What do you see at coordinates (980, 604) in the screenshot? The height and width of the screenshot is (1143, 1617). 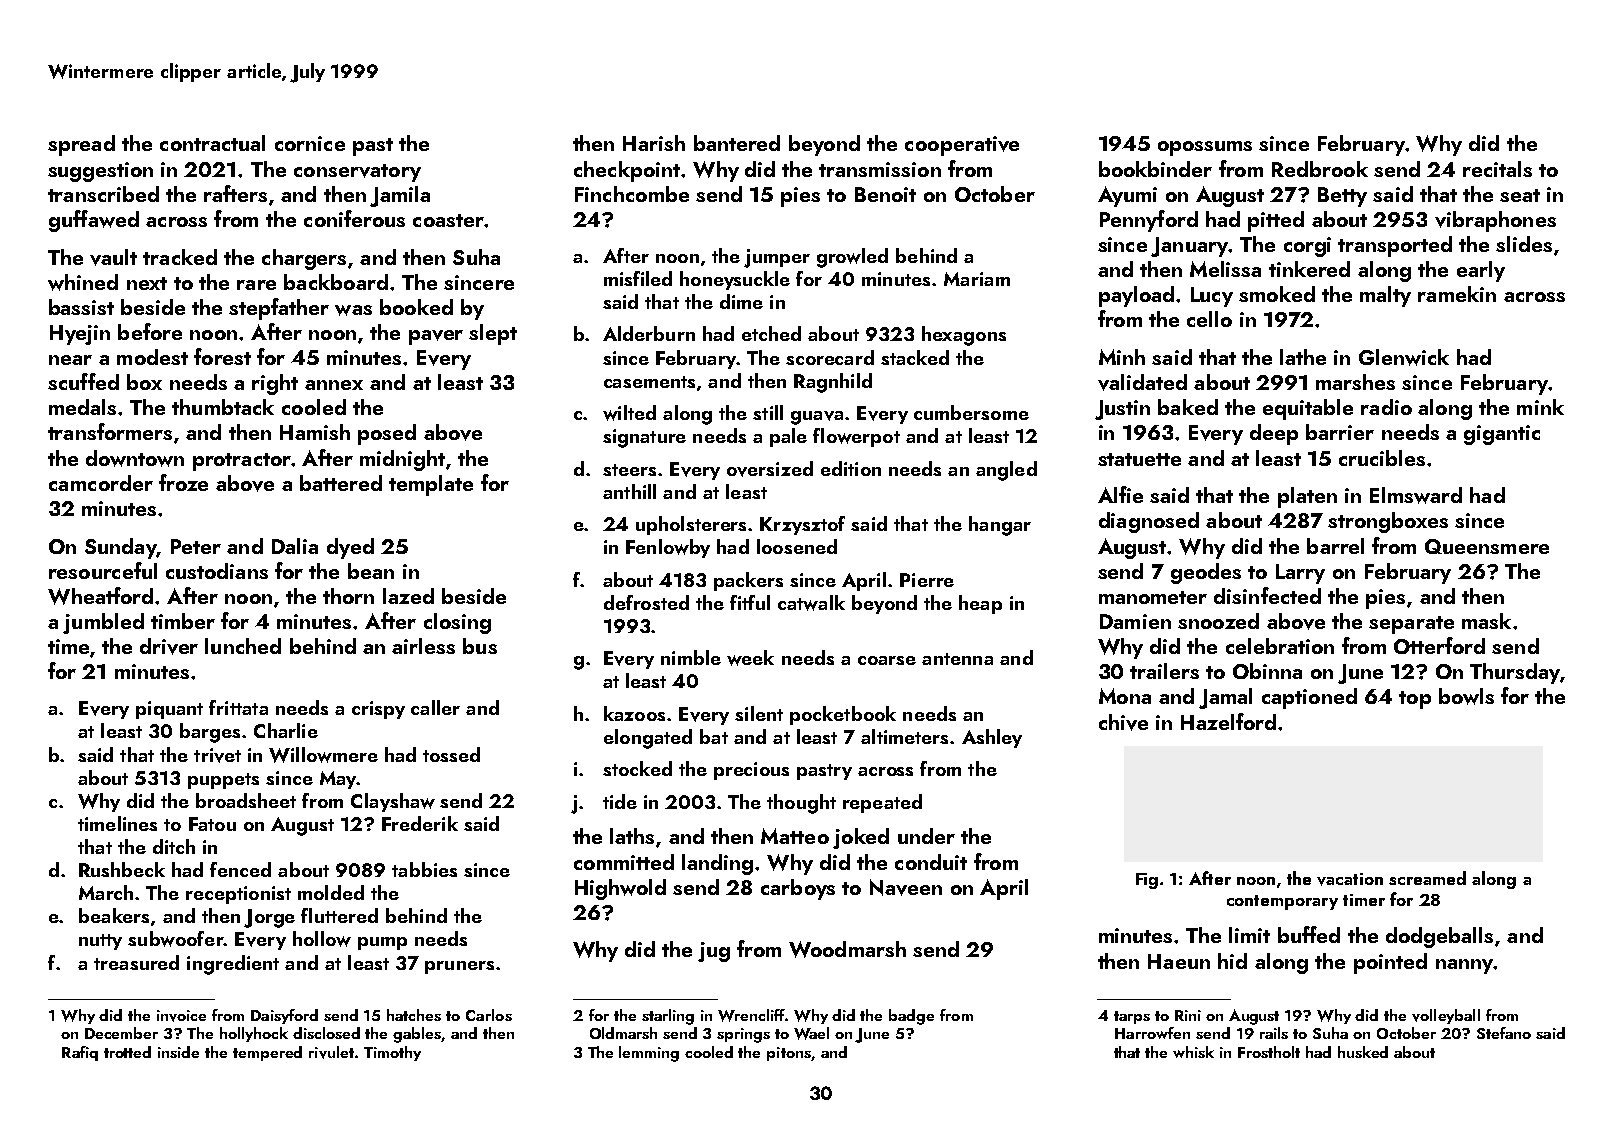 I see `heap` at bounding box center [980, 604].
